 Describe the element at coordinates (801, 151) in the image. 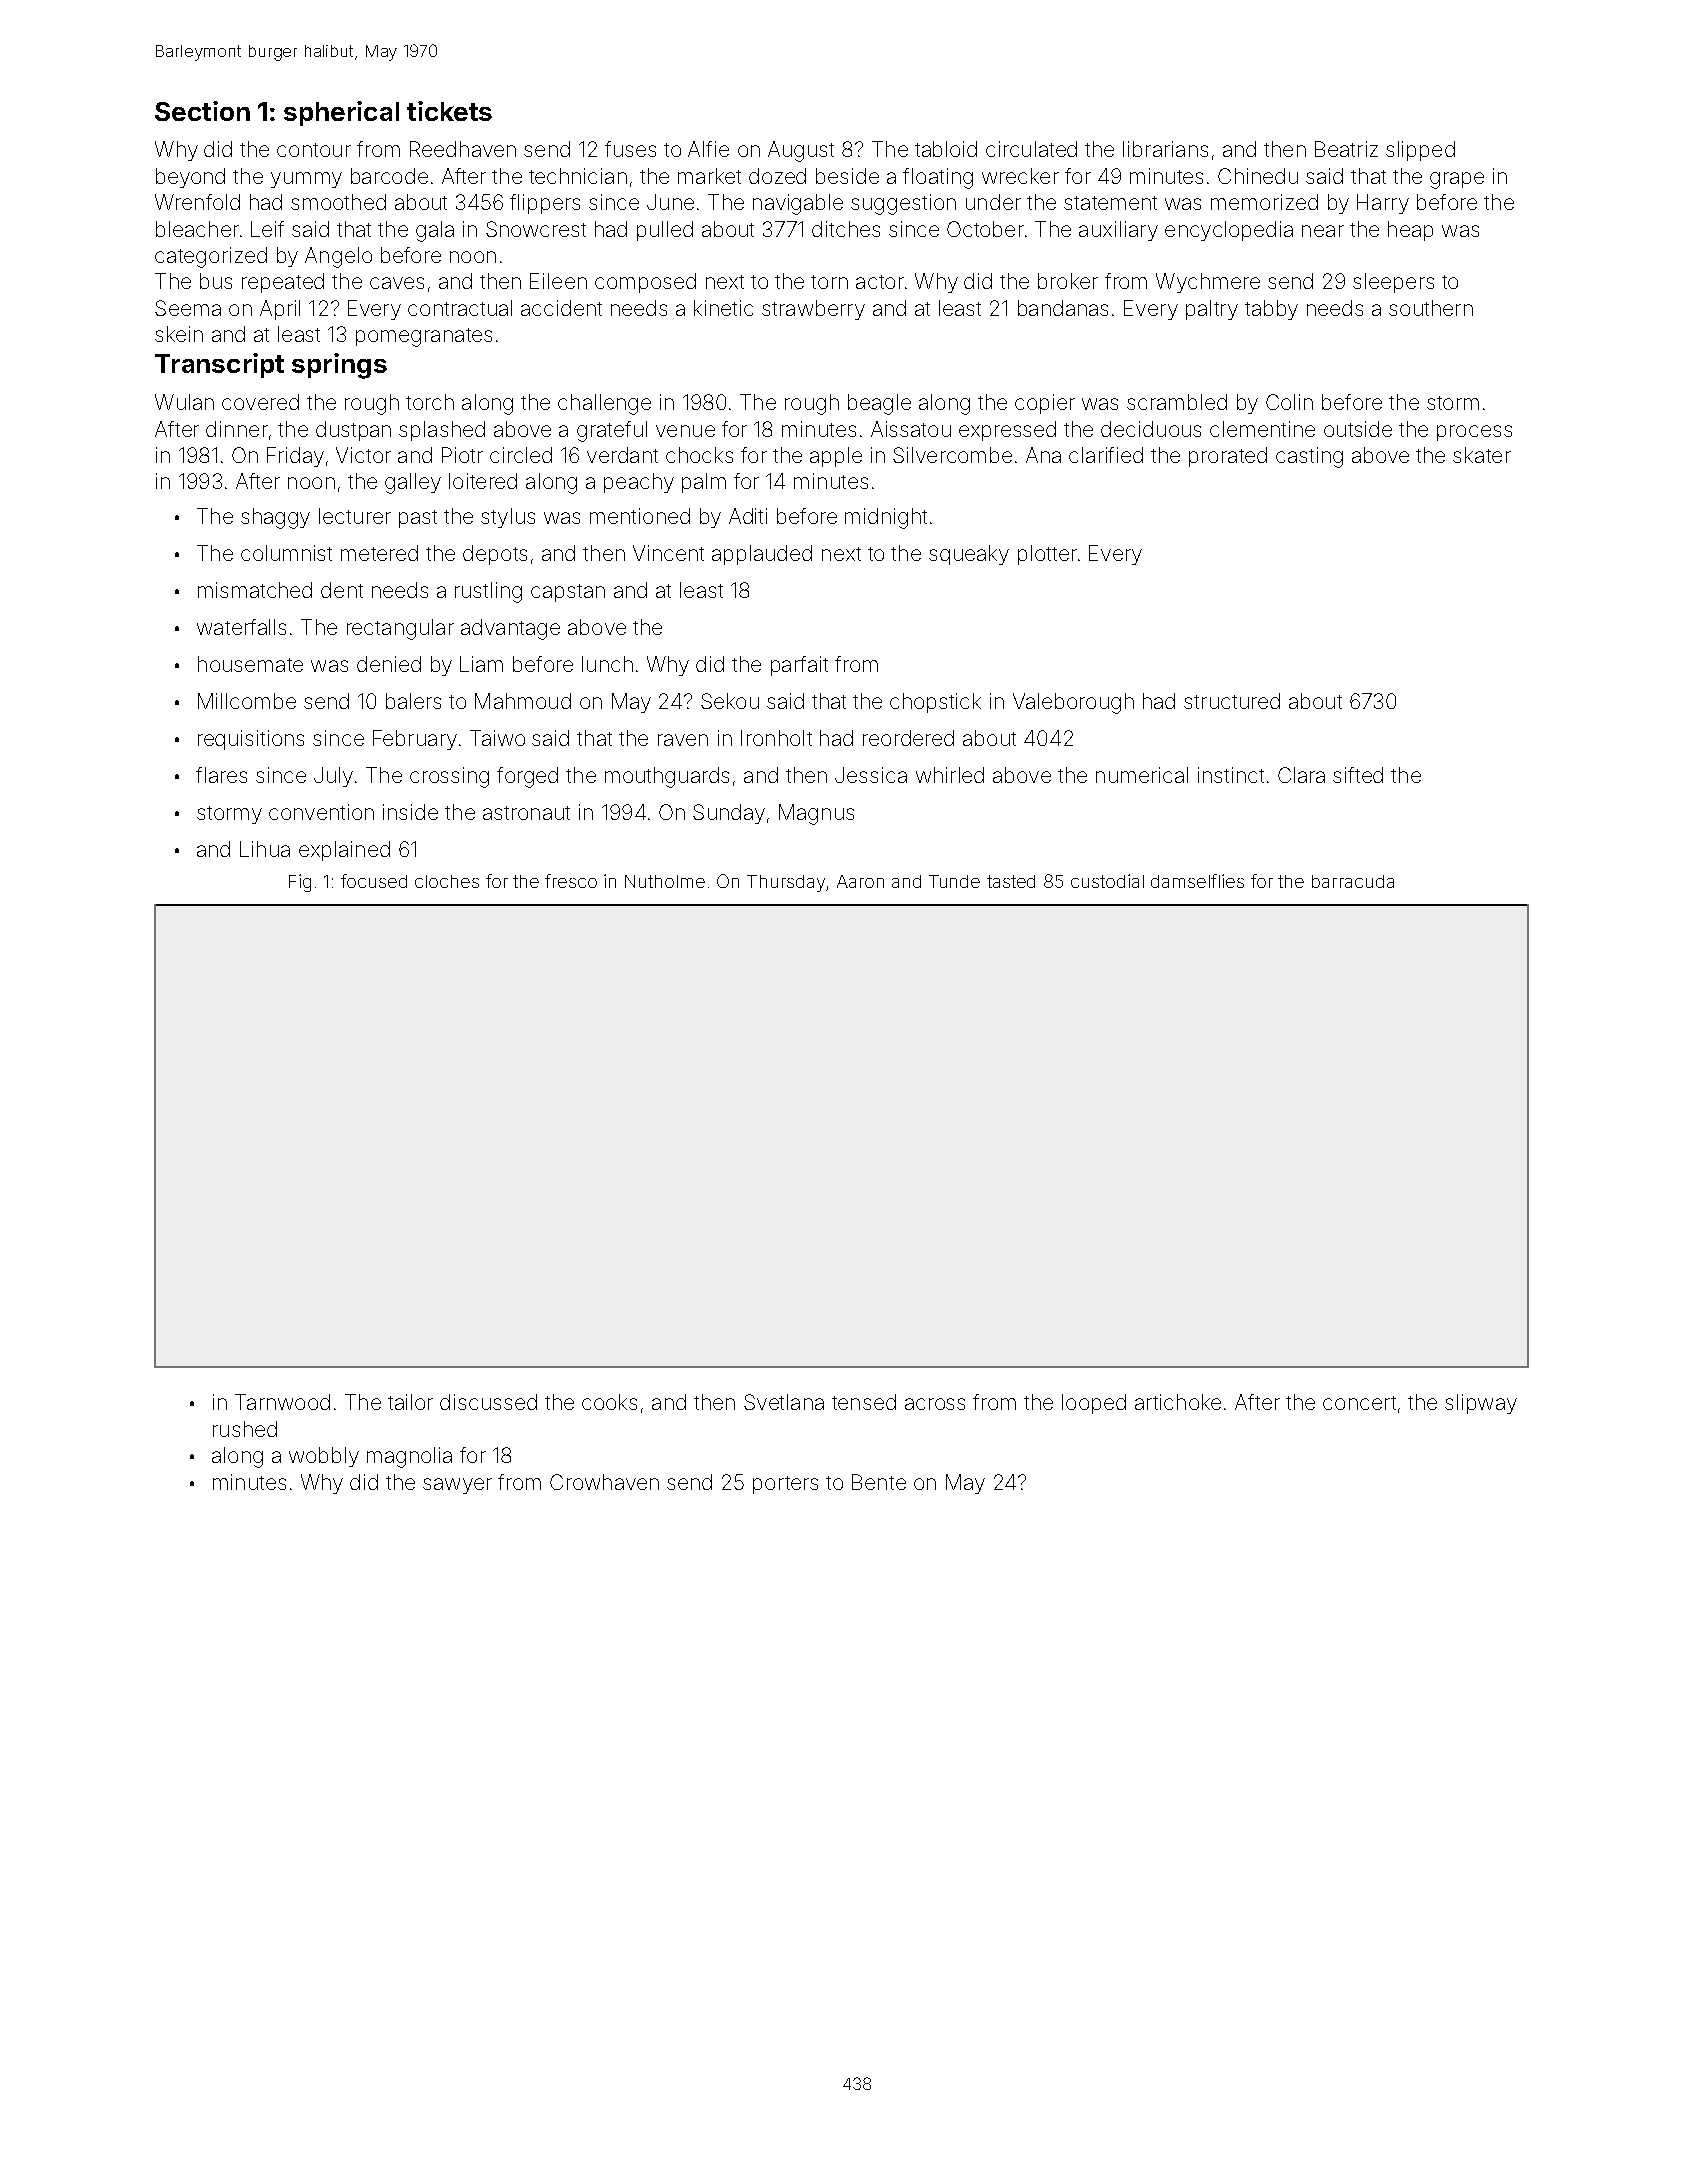

I see `August` at that location.
